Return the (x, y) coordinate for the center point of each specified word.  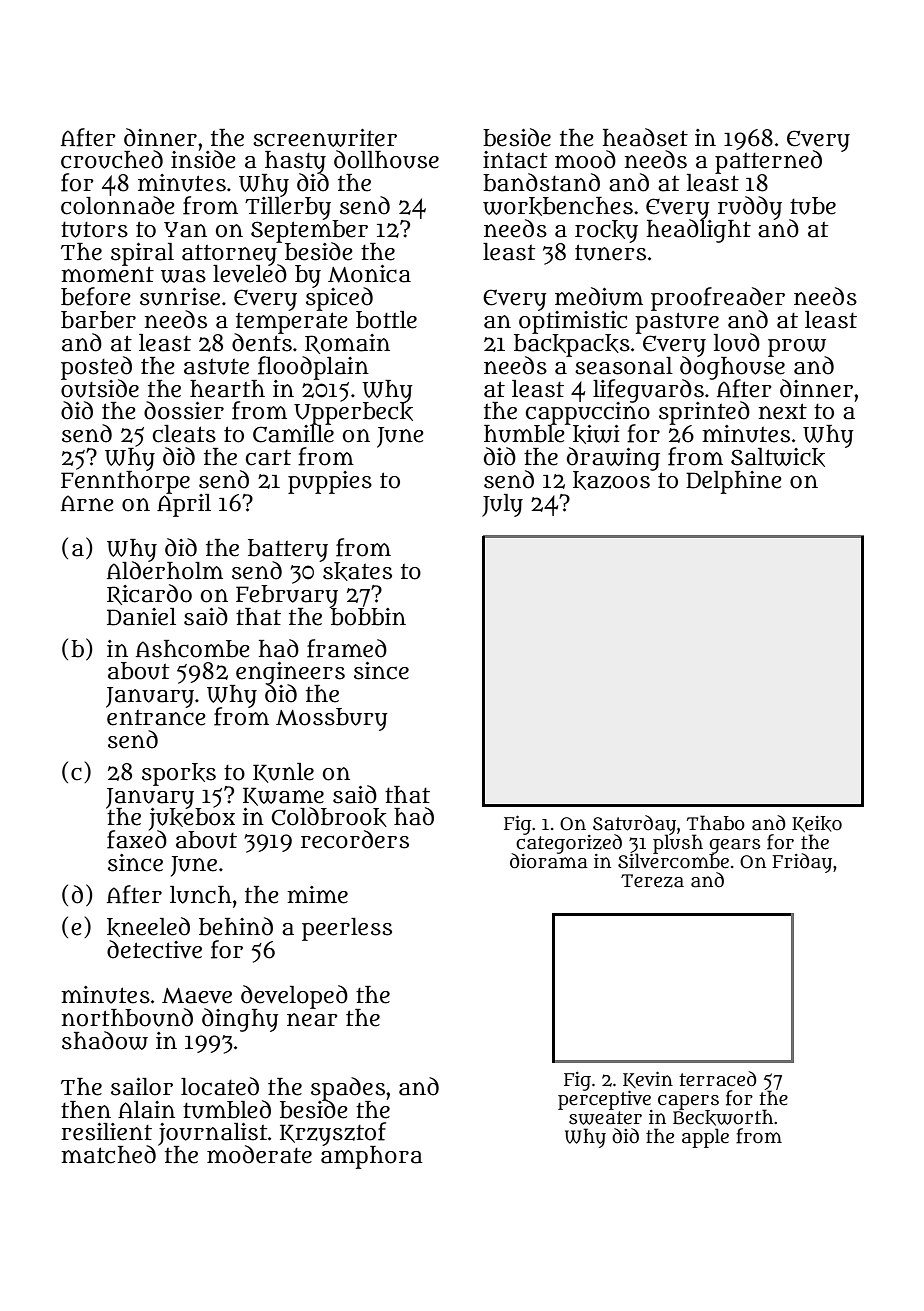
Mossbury (332, 719)
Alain (146, 1110)
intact (515, 160)
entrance (156, 718)
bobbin (367, 616)
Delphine (734, 482)
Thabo (716, 823)
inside (203, 159)
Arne (87, 503)
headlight (699, 231)
